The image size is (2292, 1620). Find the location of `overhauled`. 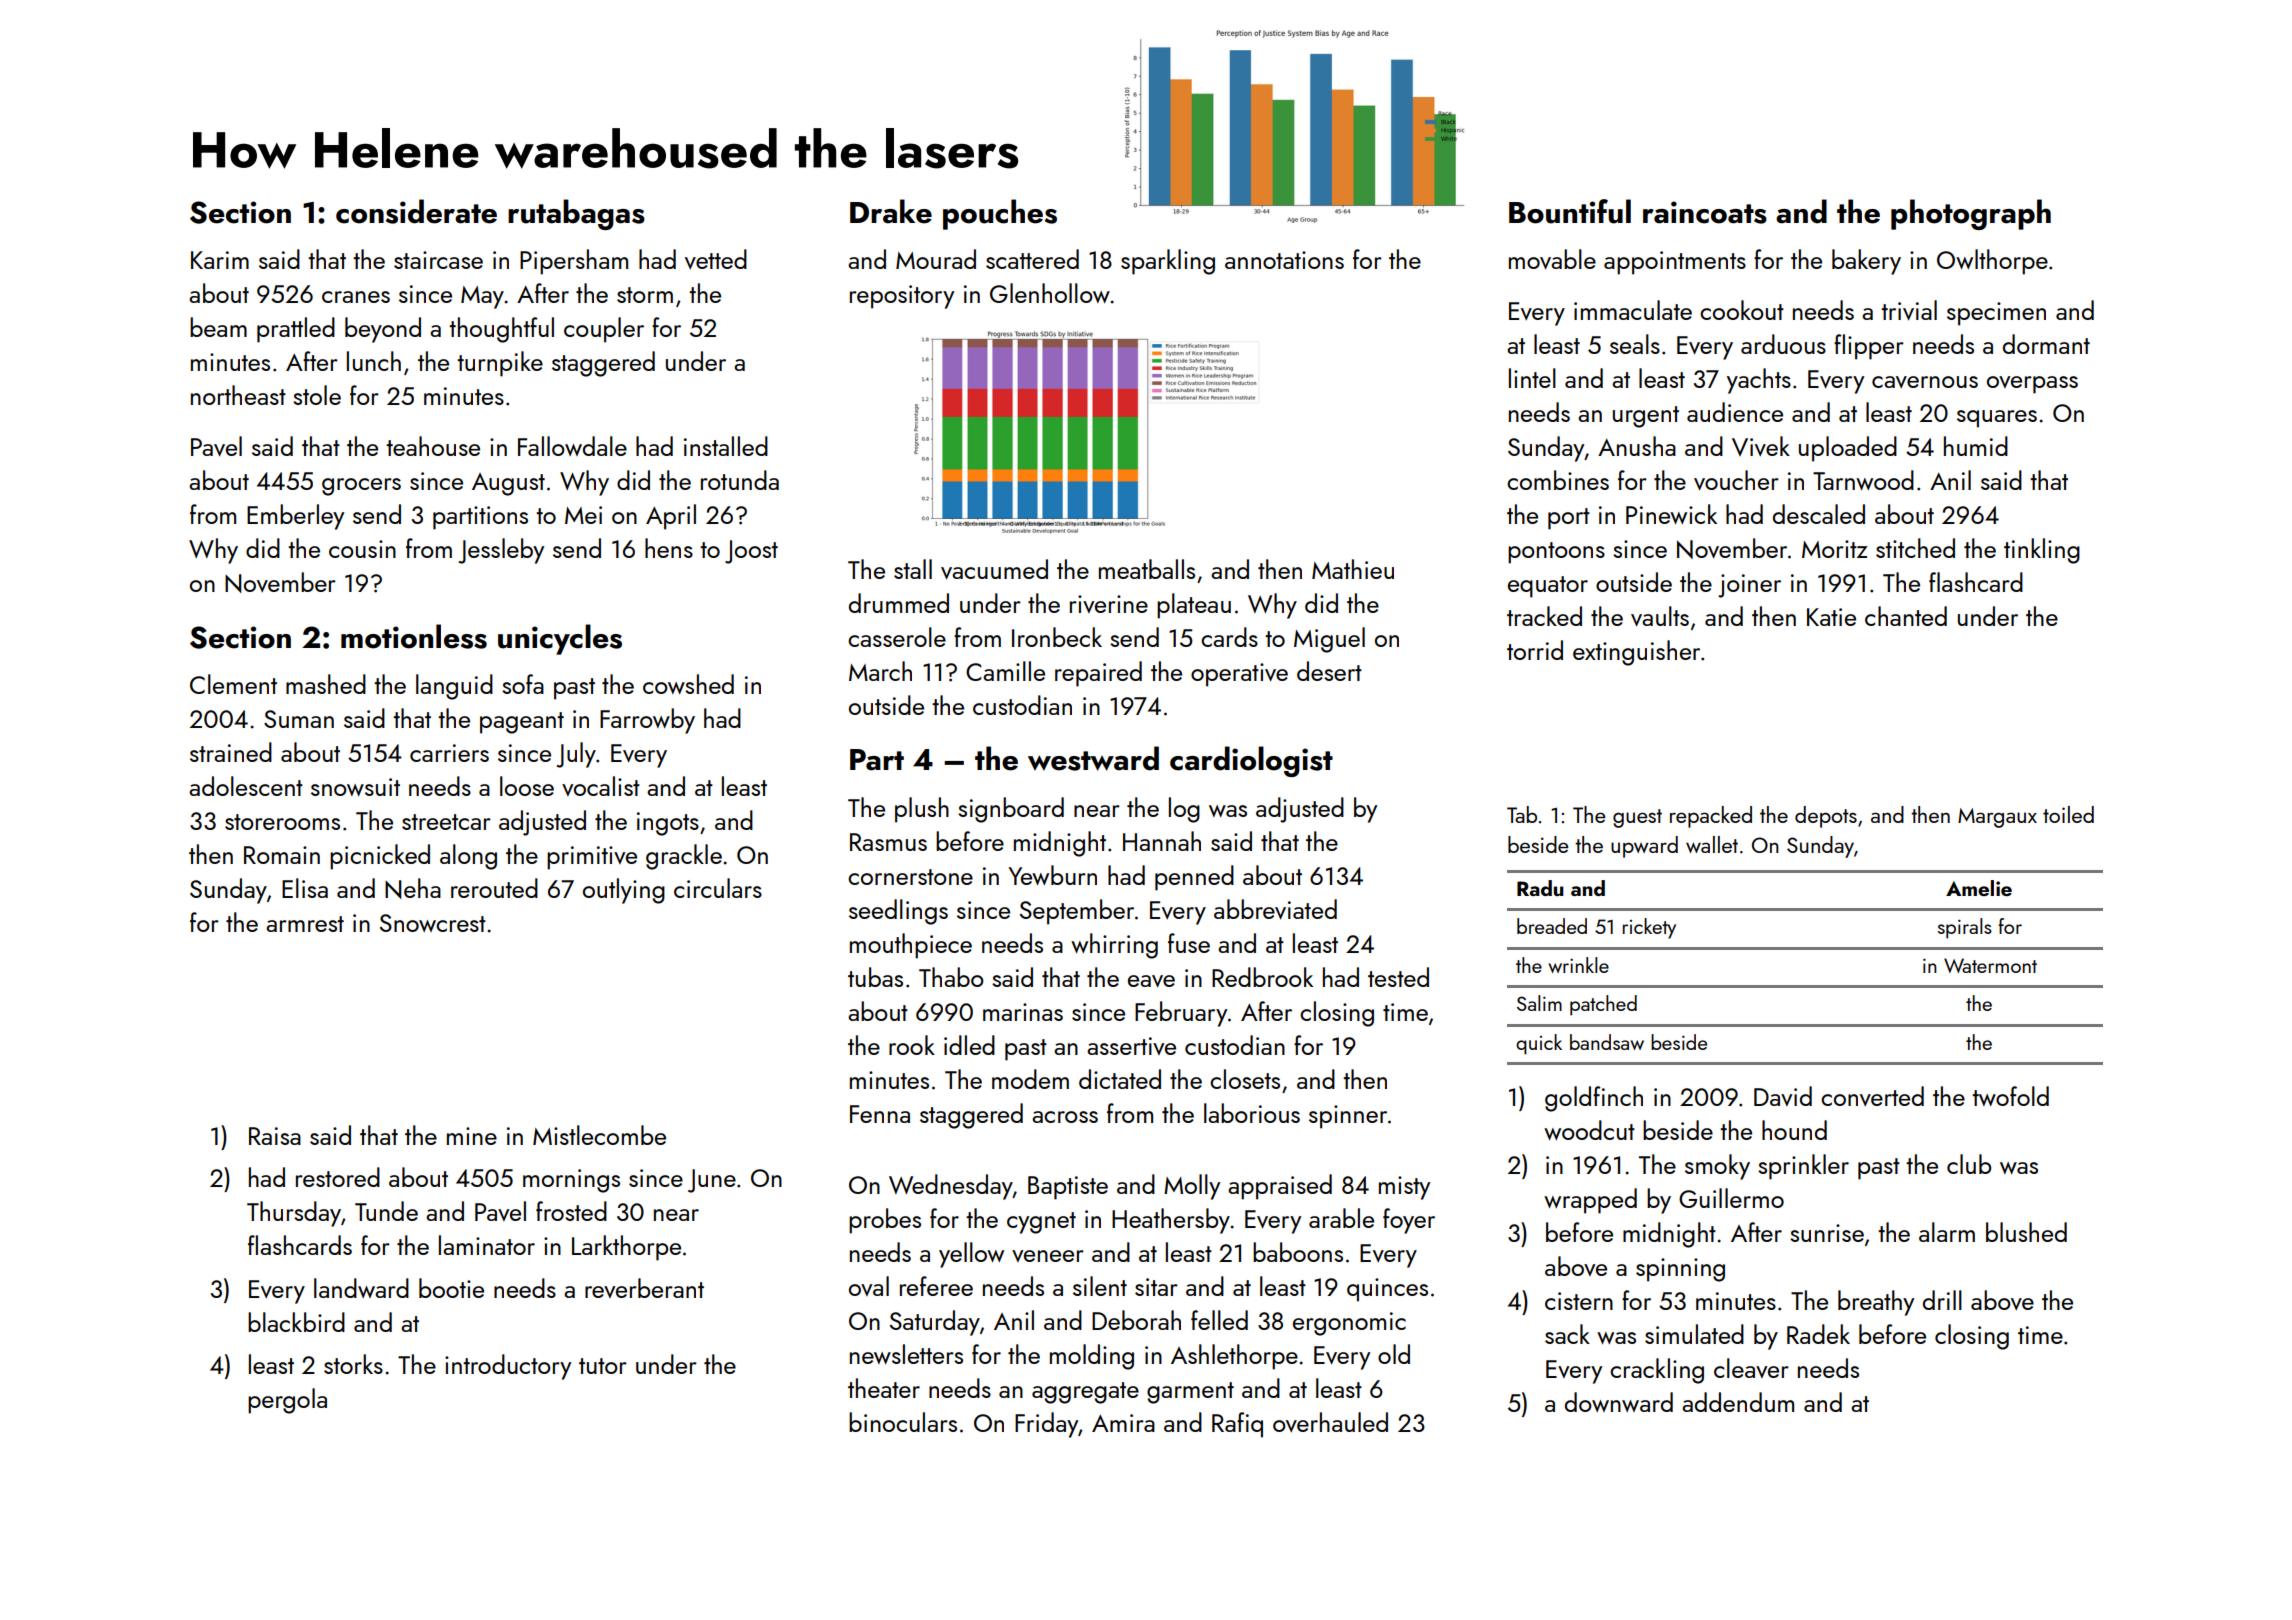

overhauled is located at coordinates (1330, 1422).
